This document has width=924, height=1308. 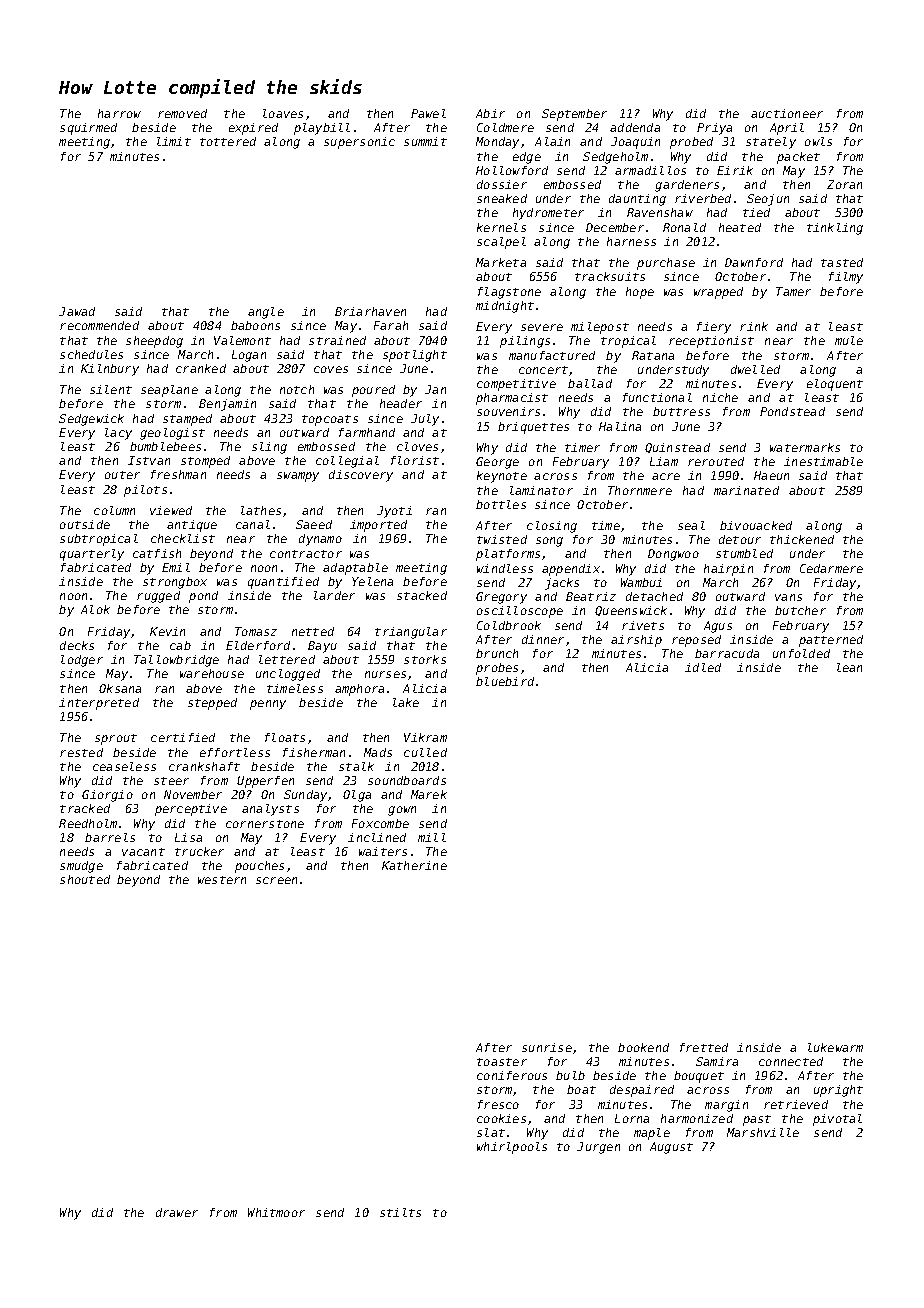 What do you see at coordinates (432, 837) in the document?
I see `mill` at bounding box center [432, 837].
